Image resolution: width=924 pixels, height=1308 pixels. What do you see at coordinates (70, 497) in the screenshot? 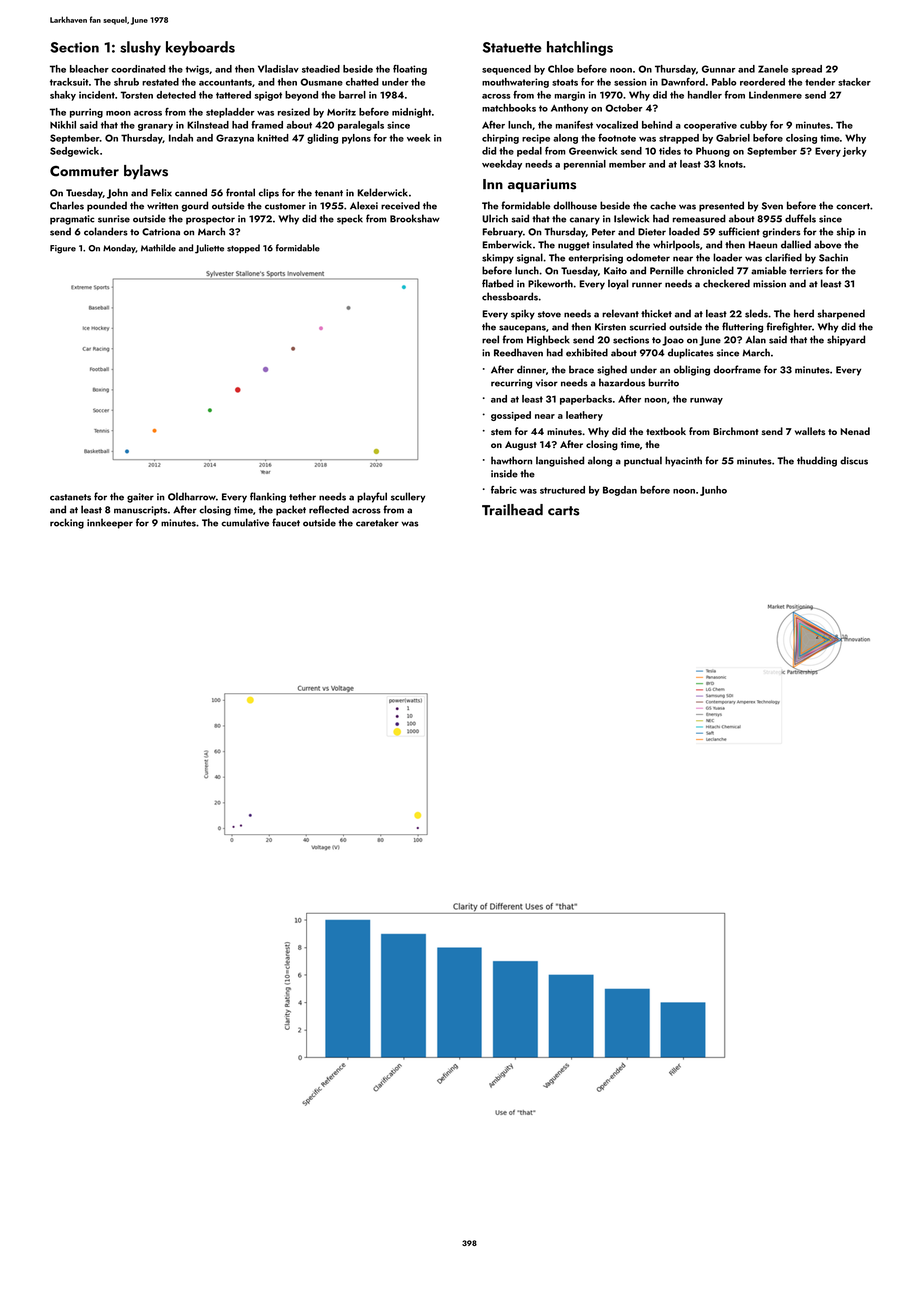
I see `castanets` at bounding box center [70, 497].
